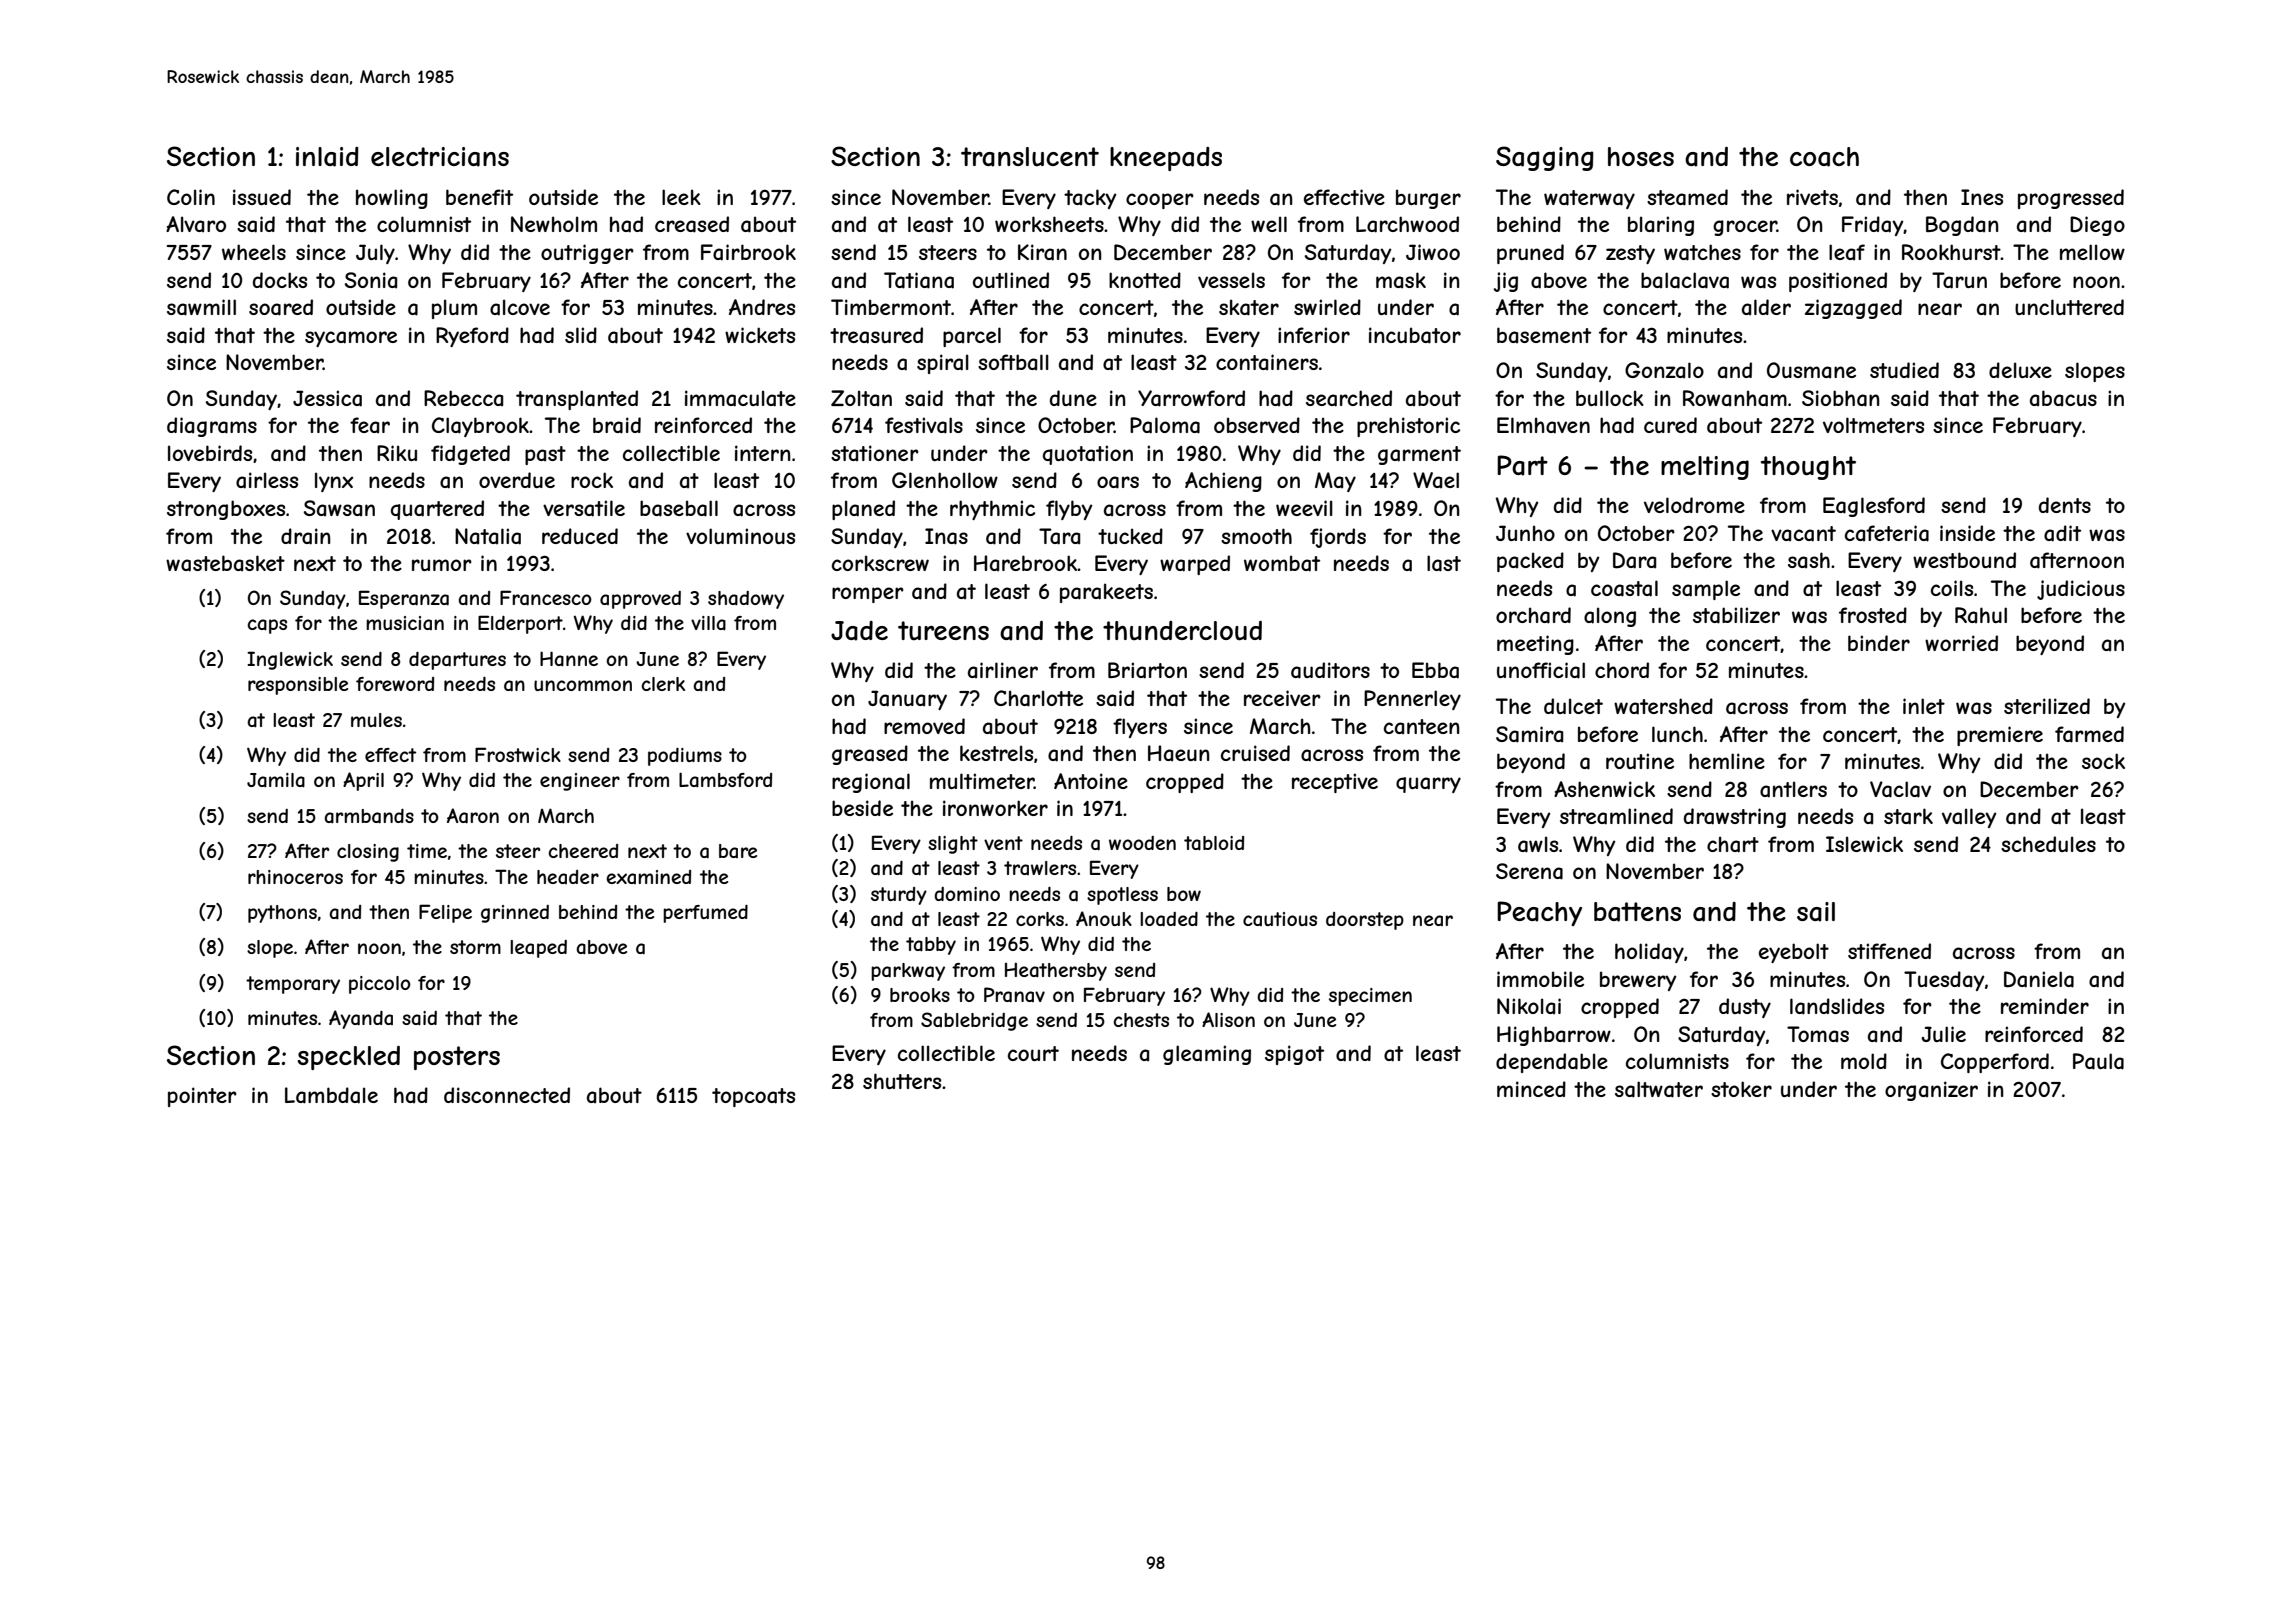  Describe the element at coordinates (902, 1081) in the screenshot. I see `shutters` at that location.
